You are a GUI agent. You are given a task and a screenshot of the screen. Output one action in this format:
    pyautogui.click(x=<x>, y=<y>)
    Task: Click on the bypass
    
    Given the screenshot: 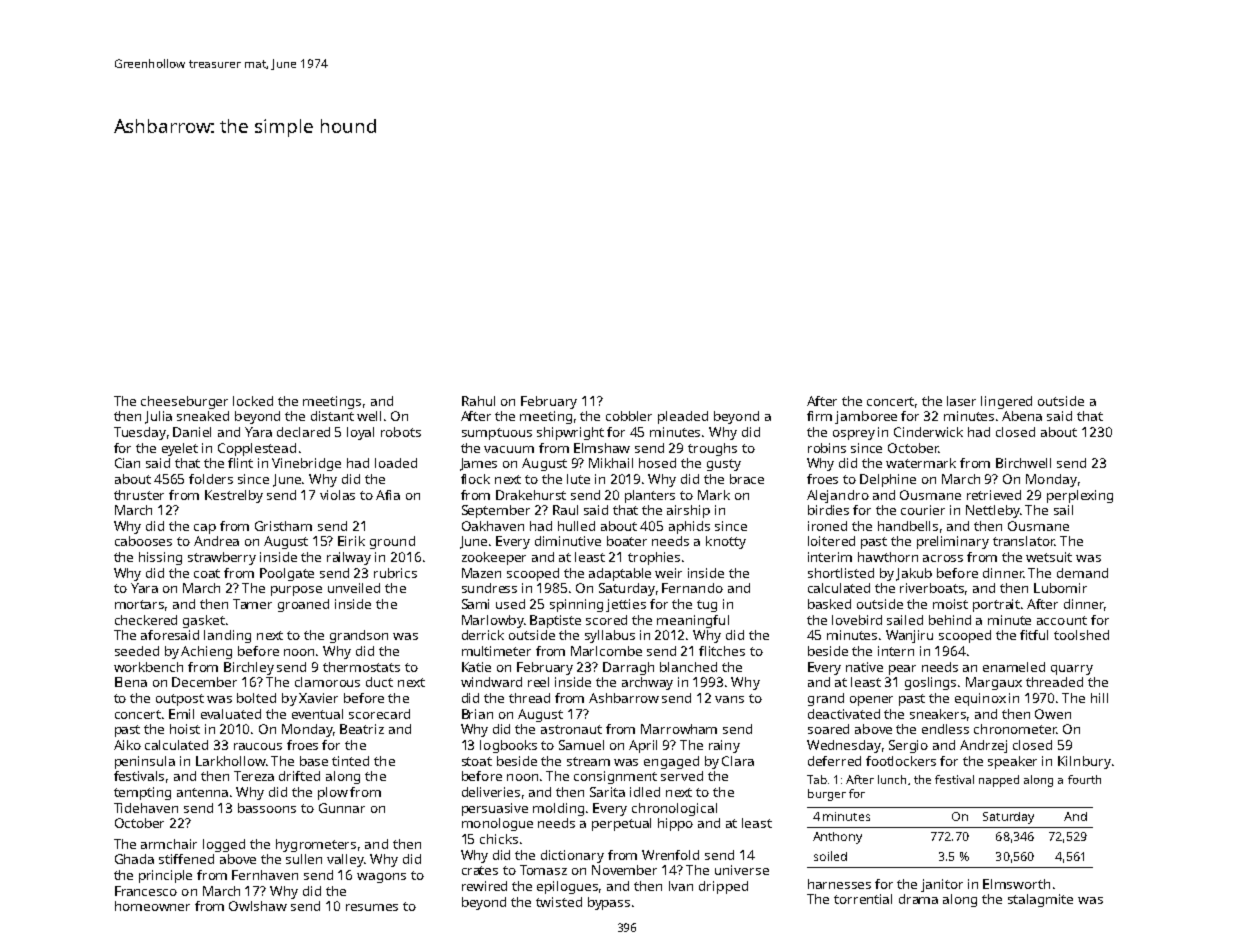 What is the action you would take?
    pyautogui.click(x=609, y=903)
